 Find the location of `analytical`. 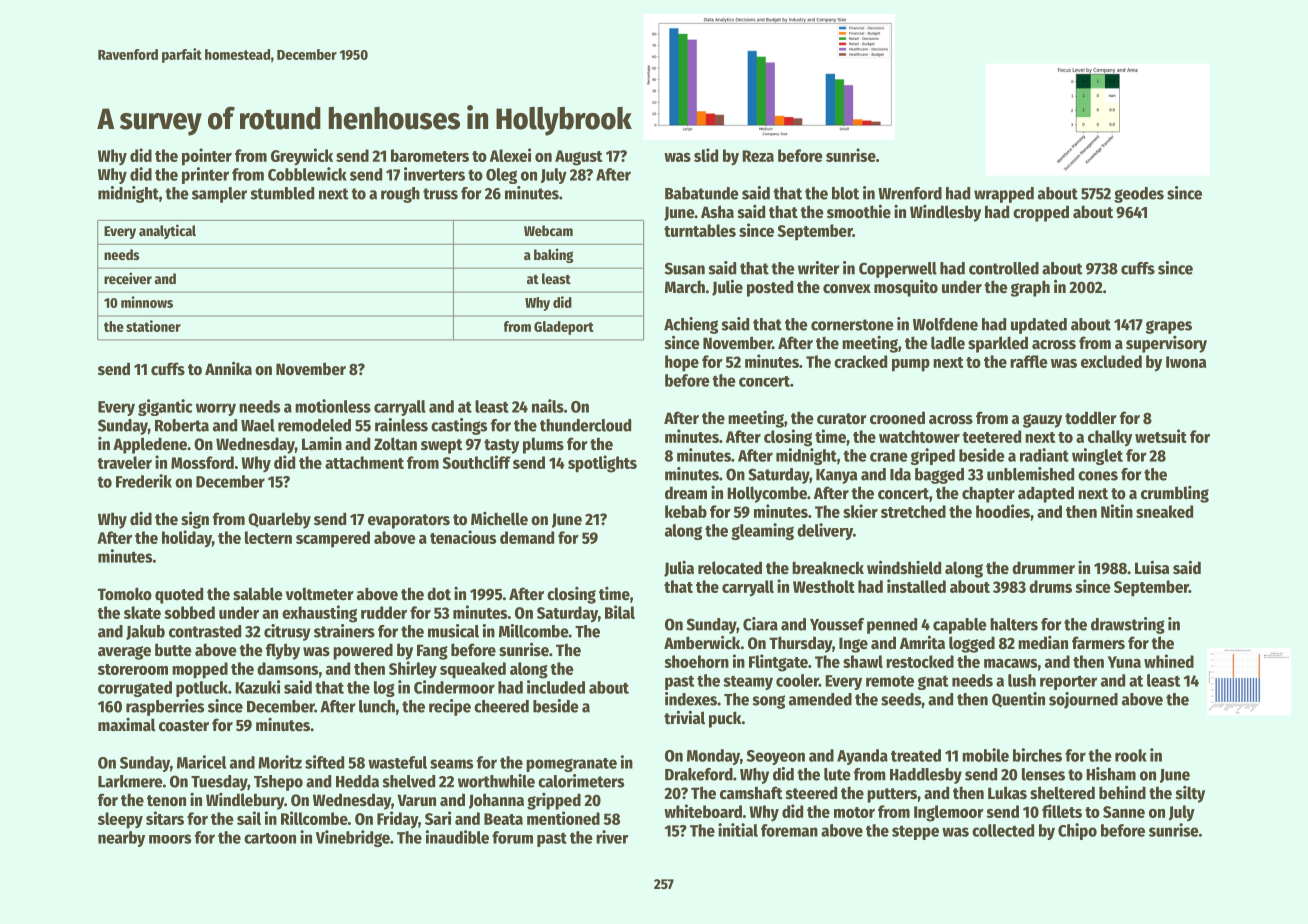

analytical is located at coordinates (167, 231).
